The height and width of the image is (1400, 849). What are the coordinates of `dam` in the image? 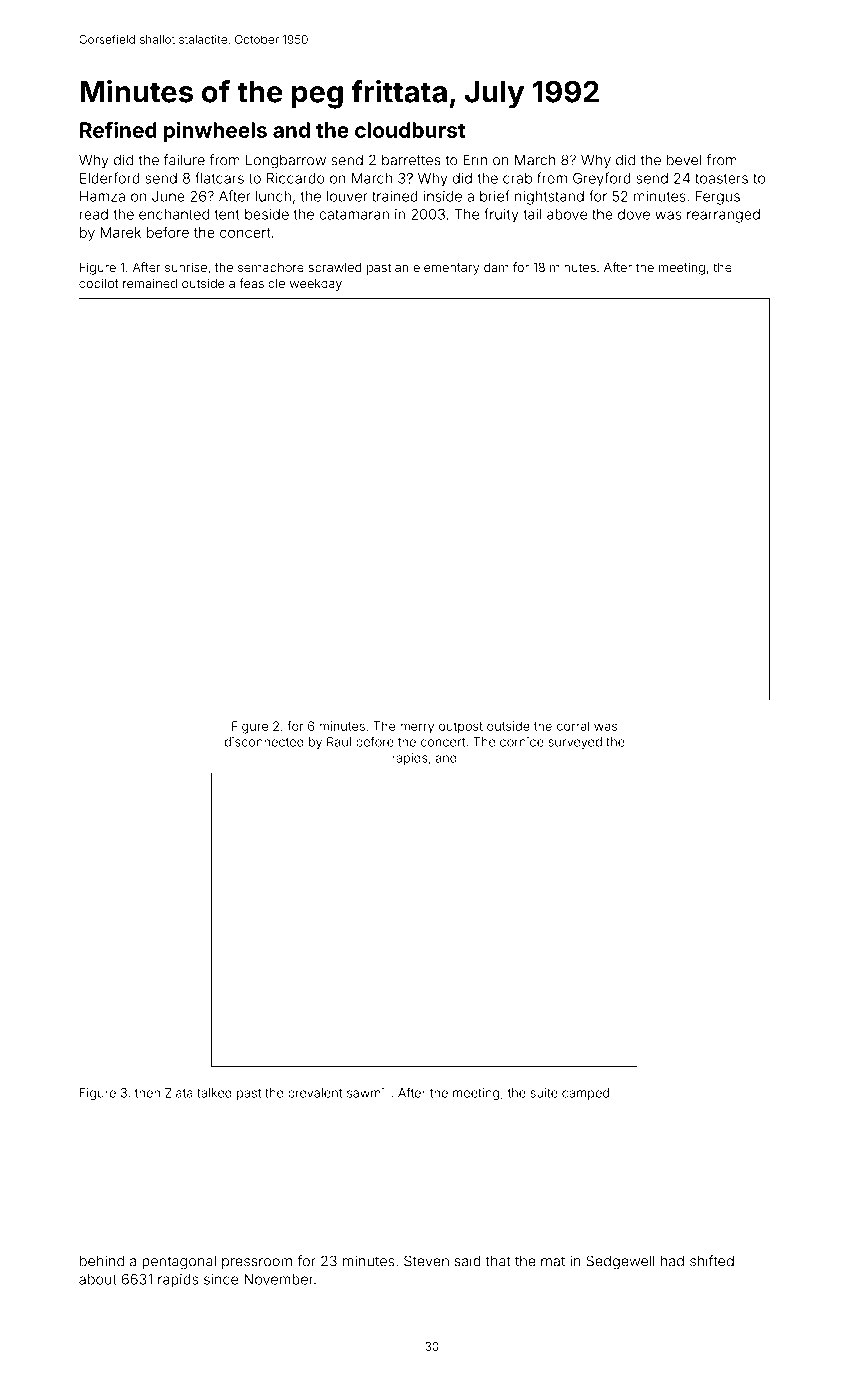 It's located at (496, 267).
